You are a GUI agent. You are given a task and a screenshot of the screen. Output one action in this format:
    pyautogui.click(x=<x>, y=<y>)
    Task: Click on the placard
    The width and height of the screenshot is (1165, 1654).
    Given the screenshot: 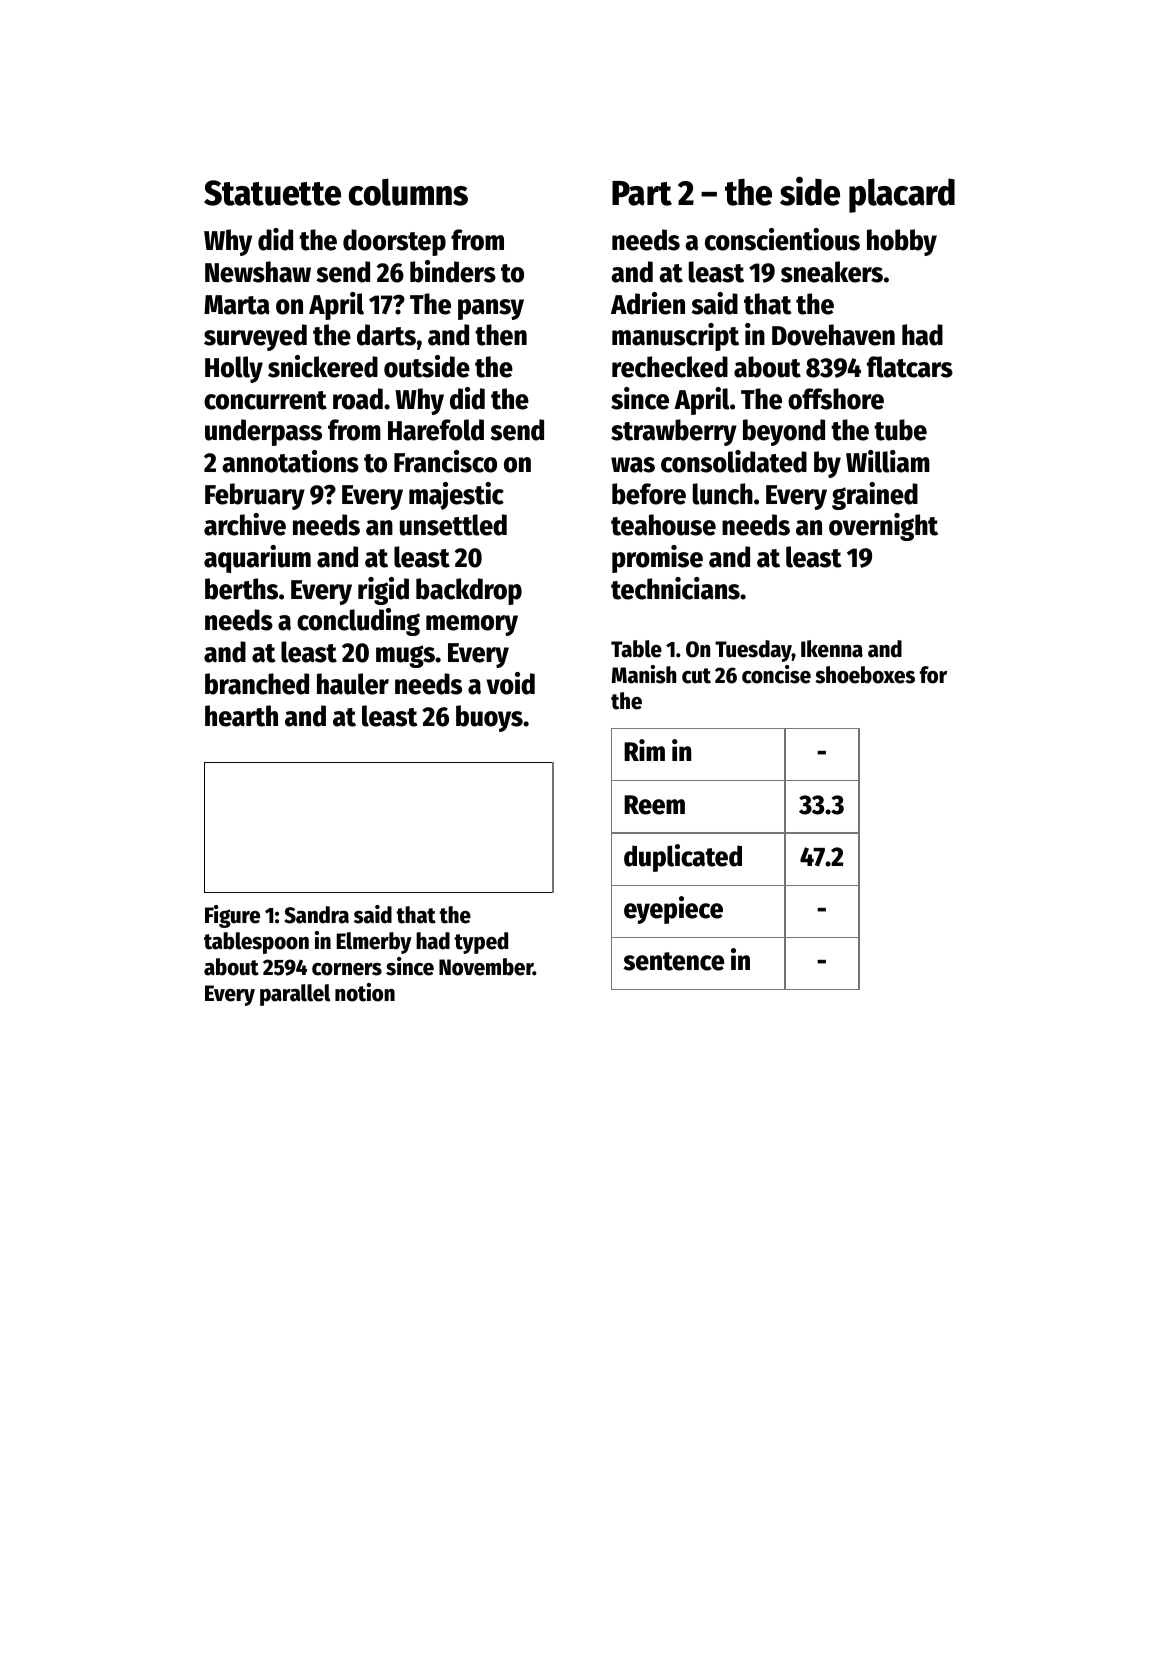 What is the action you would take?
    pyautogui.click(x=902, y=195)
